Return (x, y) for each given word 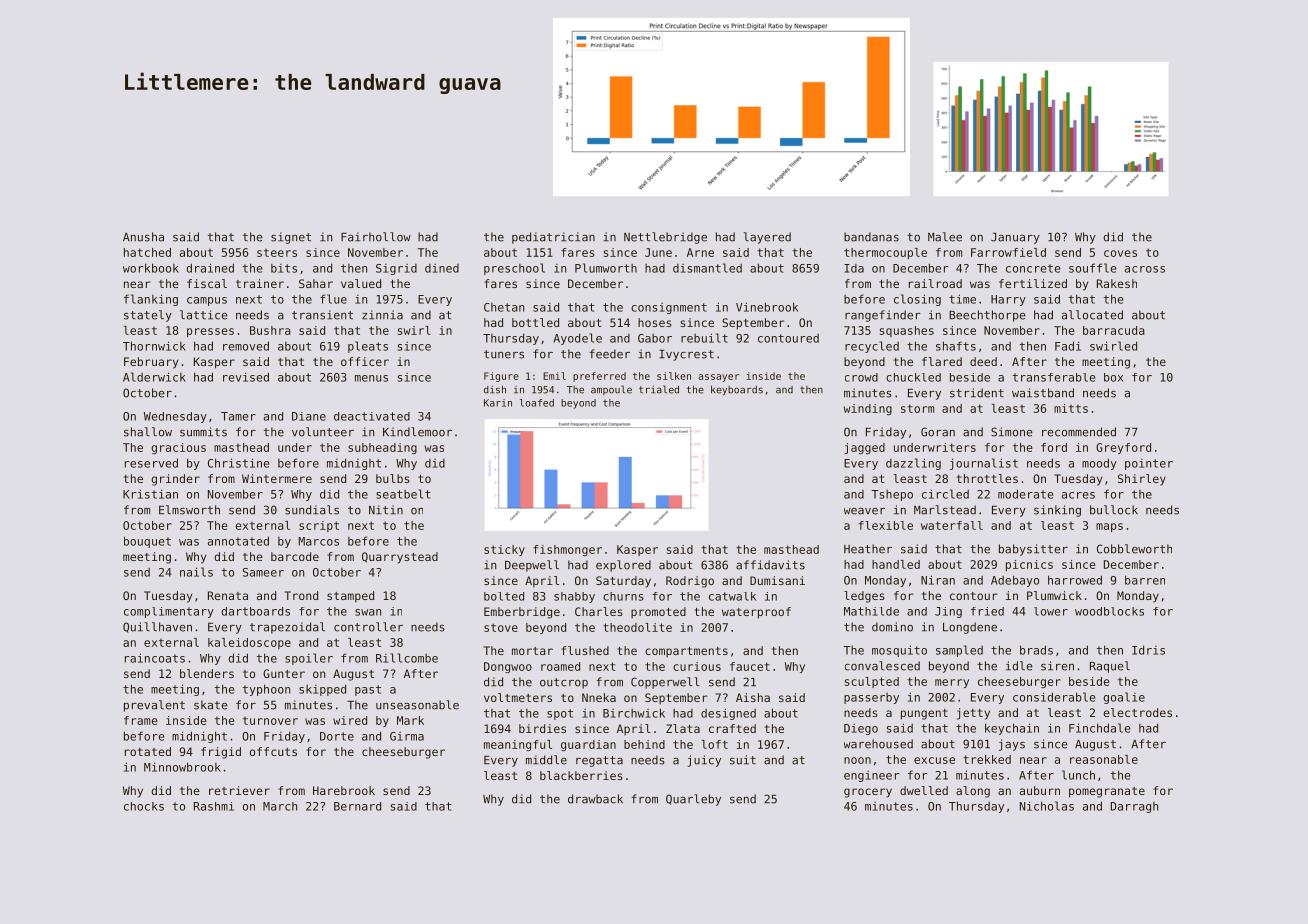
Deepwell (532, 566)
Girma (407, 736)
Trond (301, 595)
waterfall (952, 525)
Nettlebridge (665, 238)
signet (291, 238)
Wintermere (277, 478)
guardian (588, 745)
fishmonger (567, 550)
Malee (945, 237)
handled (896, 564)
